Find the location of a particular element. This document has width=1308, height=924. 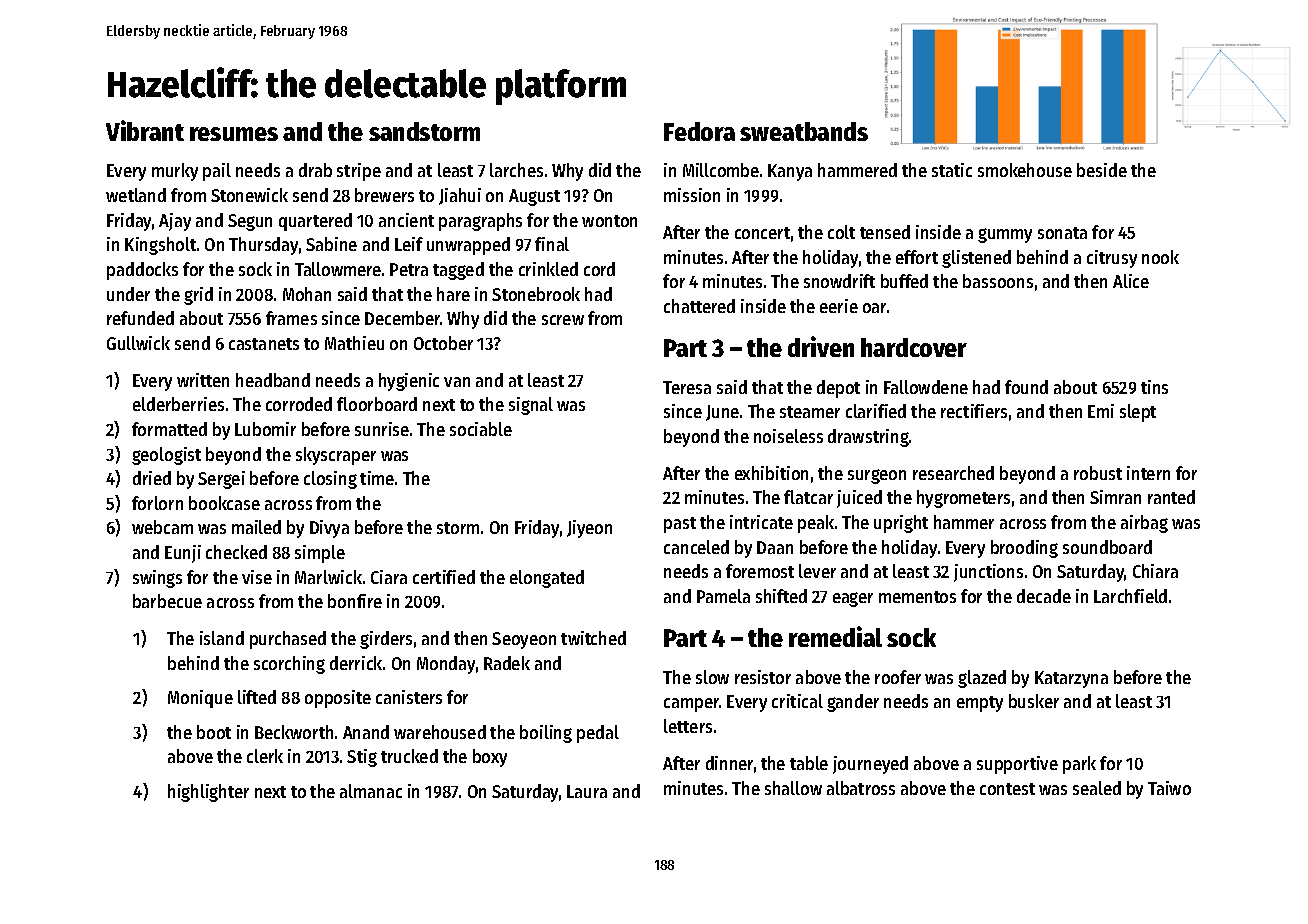

Alice is located at coordinates (1131, 281).
